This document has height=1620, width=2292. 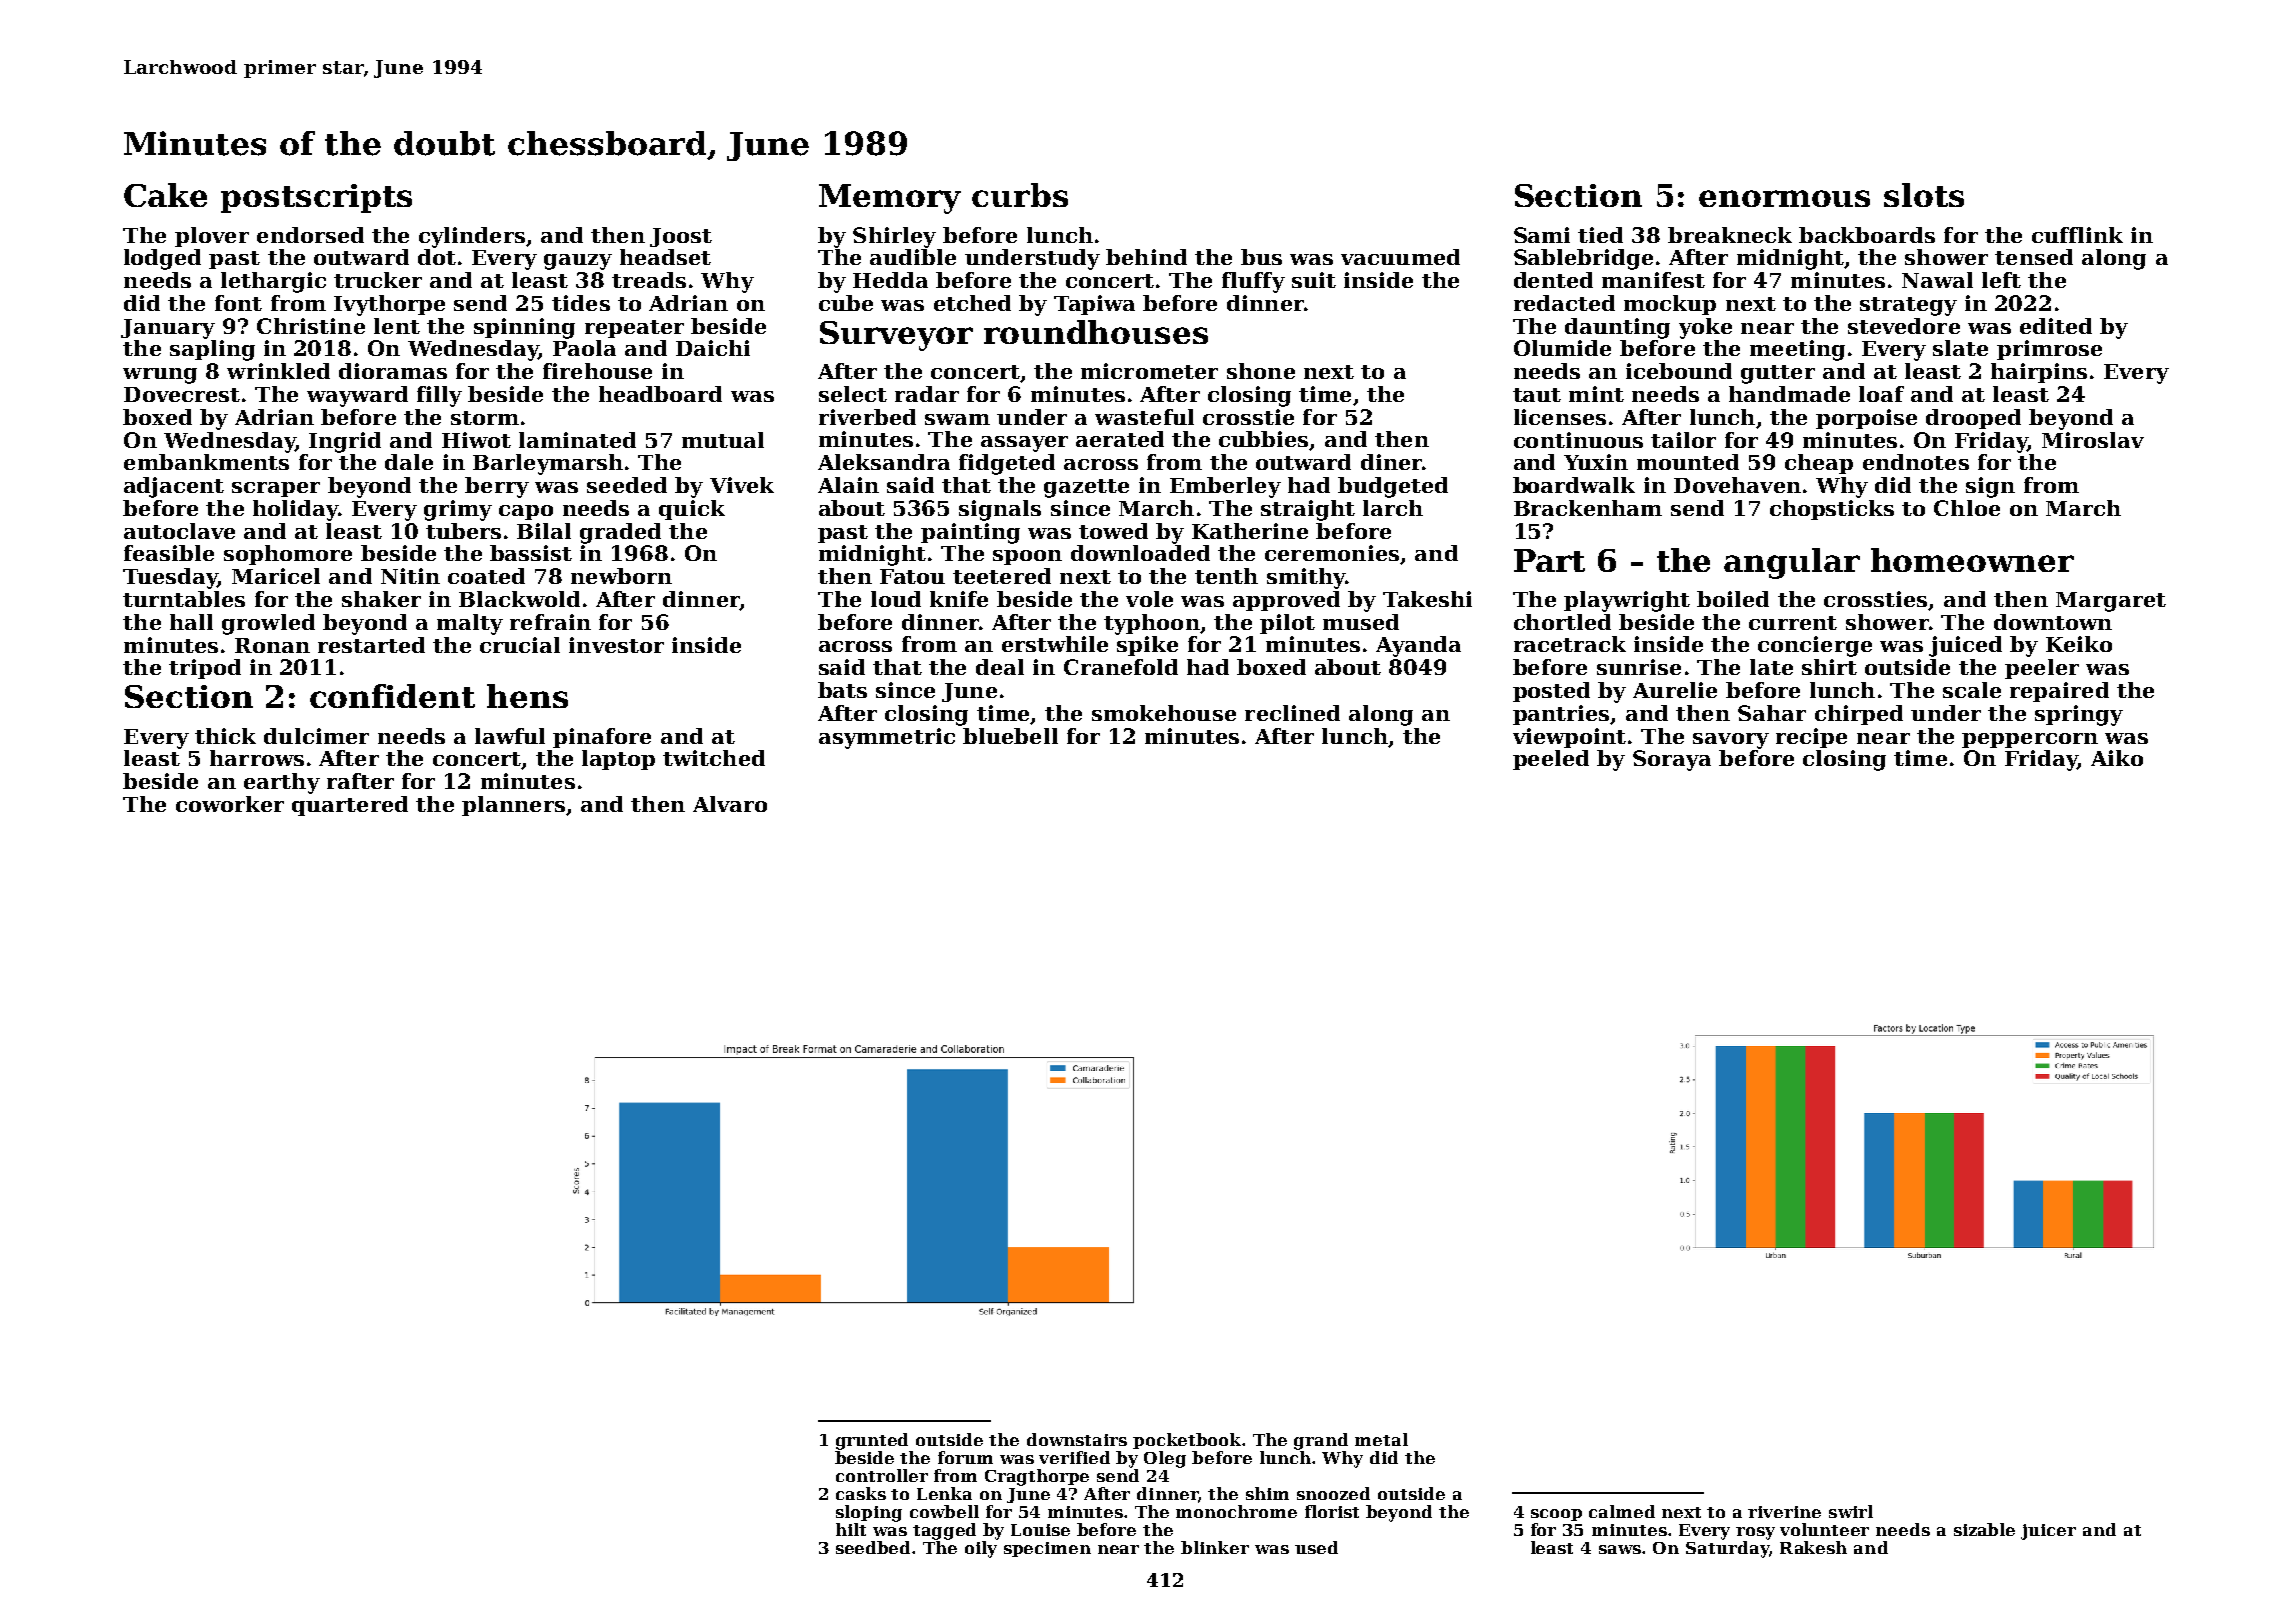 What do you see at coordinates (350, 806) in the document?
I see `quartered` at bounding box center [350, 806].
